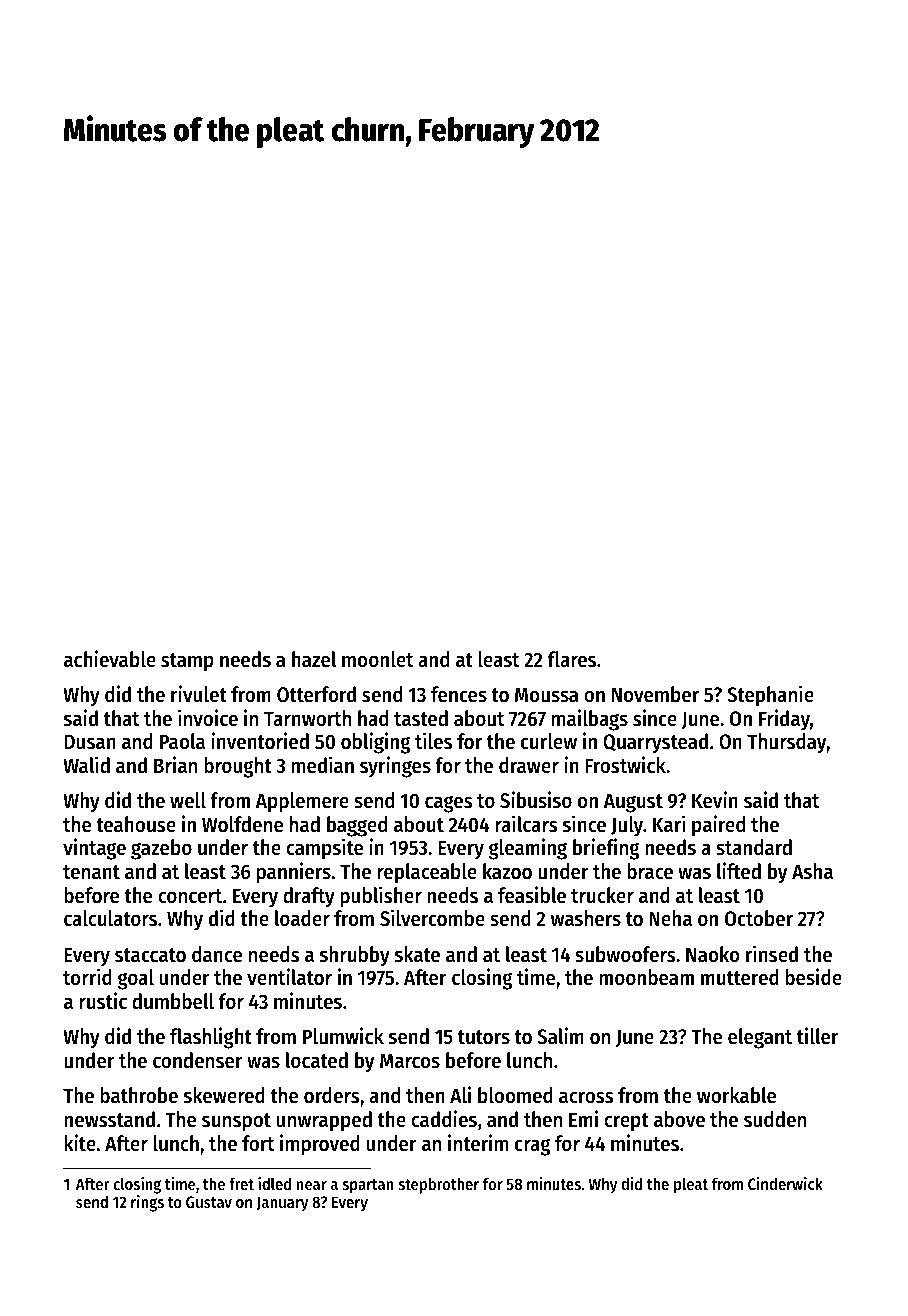 The height and width of the screenshot is (1316, 908). I want to click on rustic, so click(103, 1001).
